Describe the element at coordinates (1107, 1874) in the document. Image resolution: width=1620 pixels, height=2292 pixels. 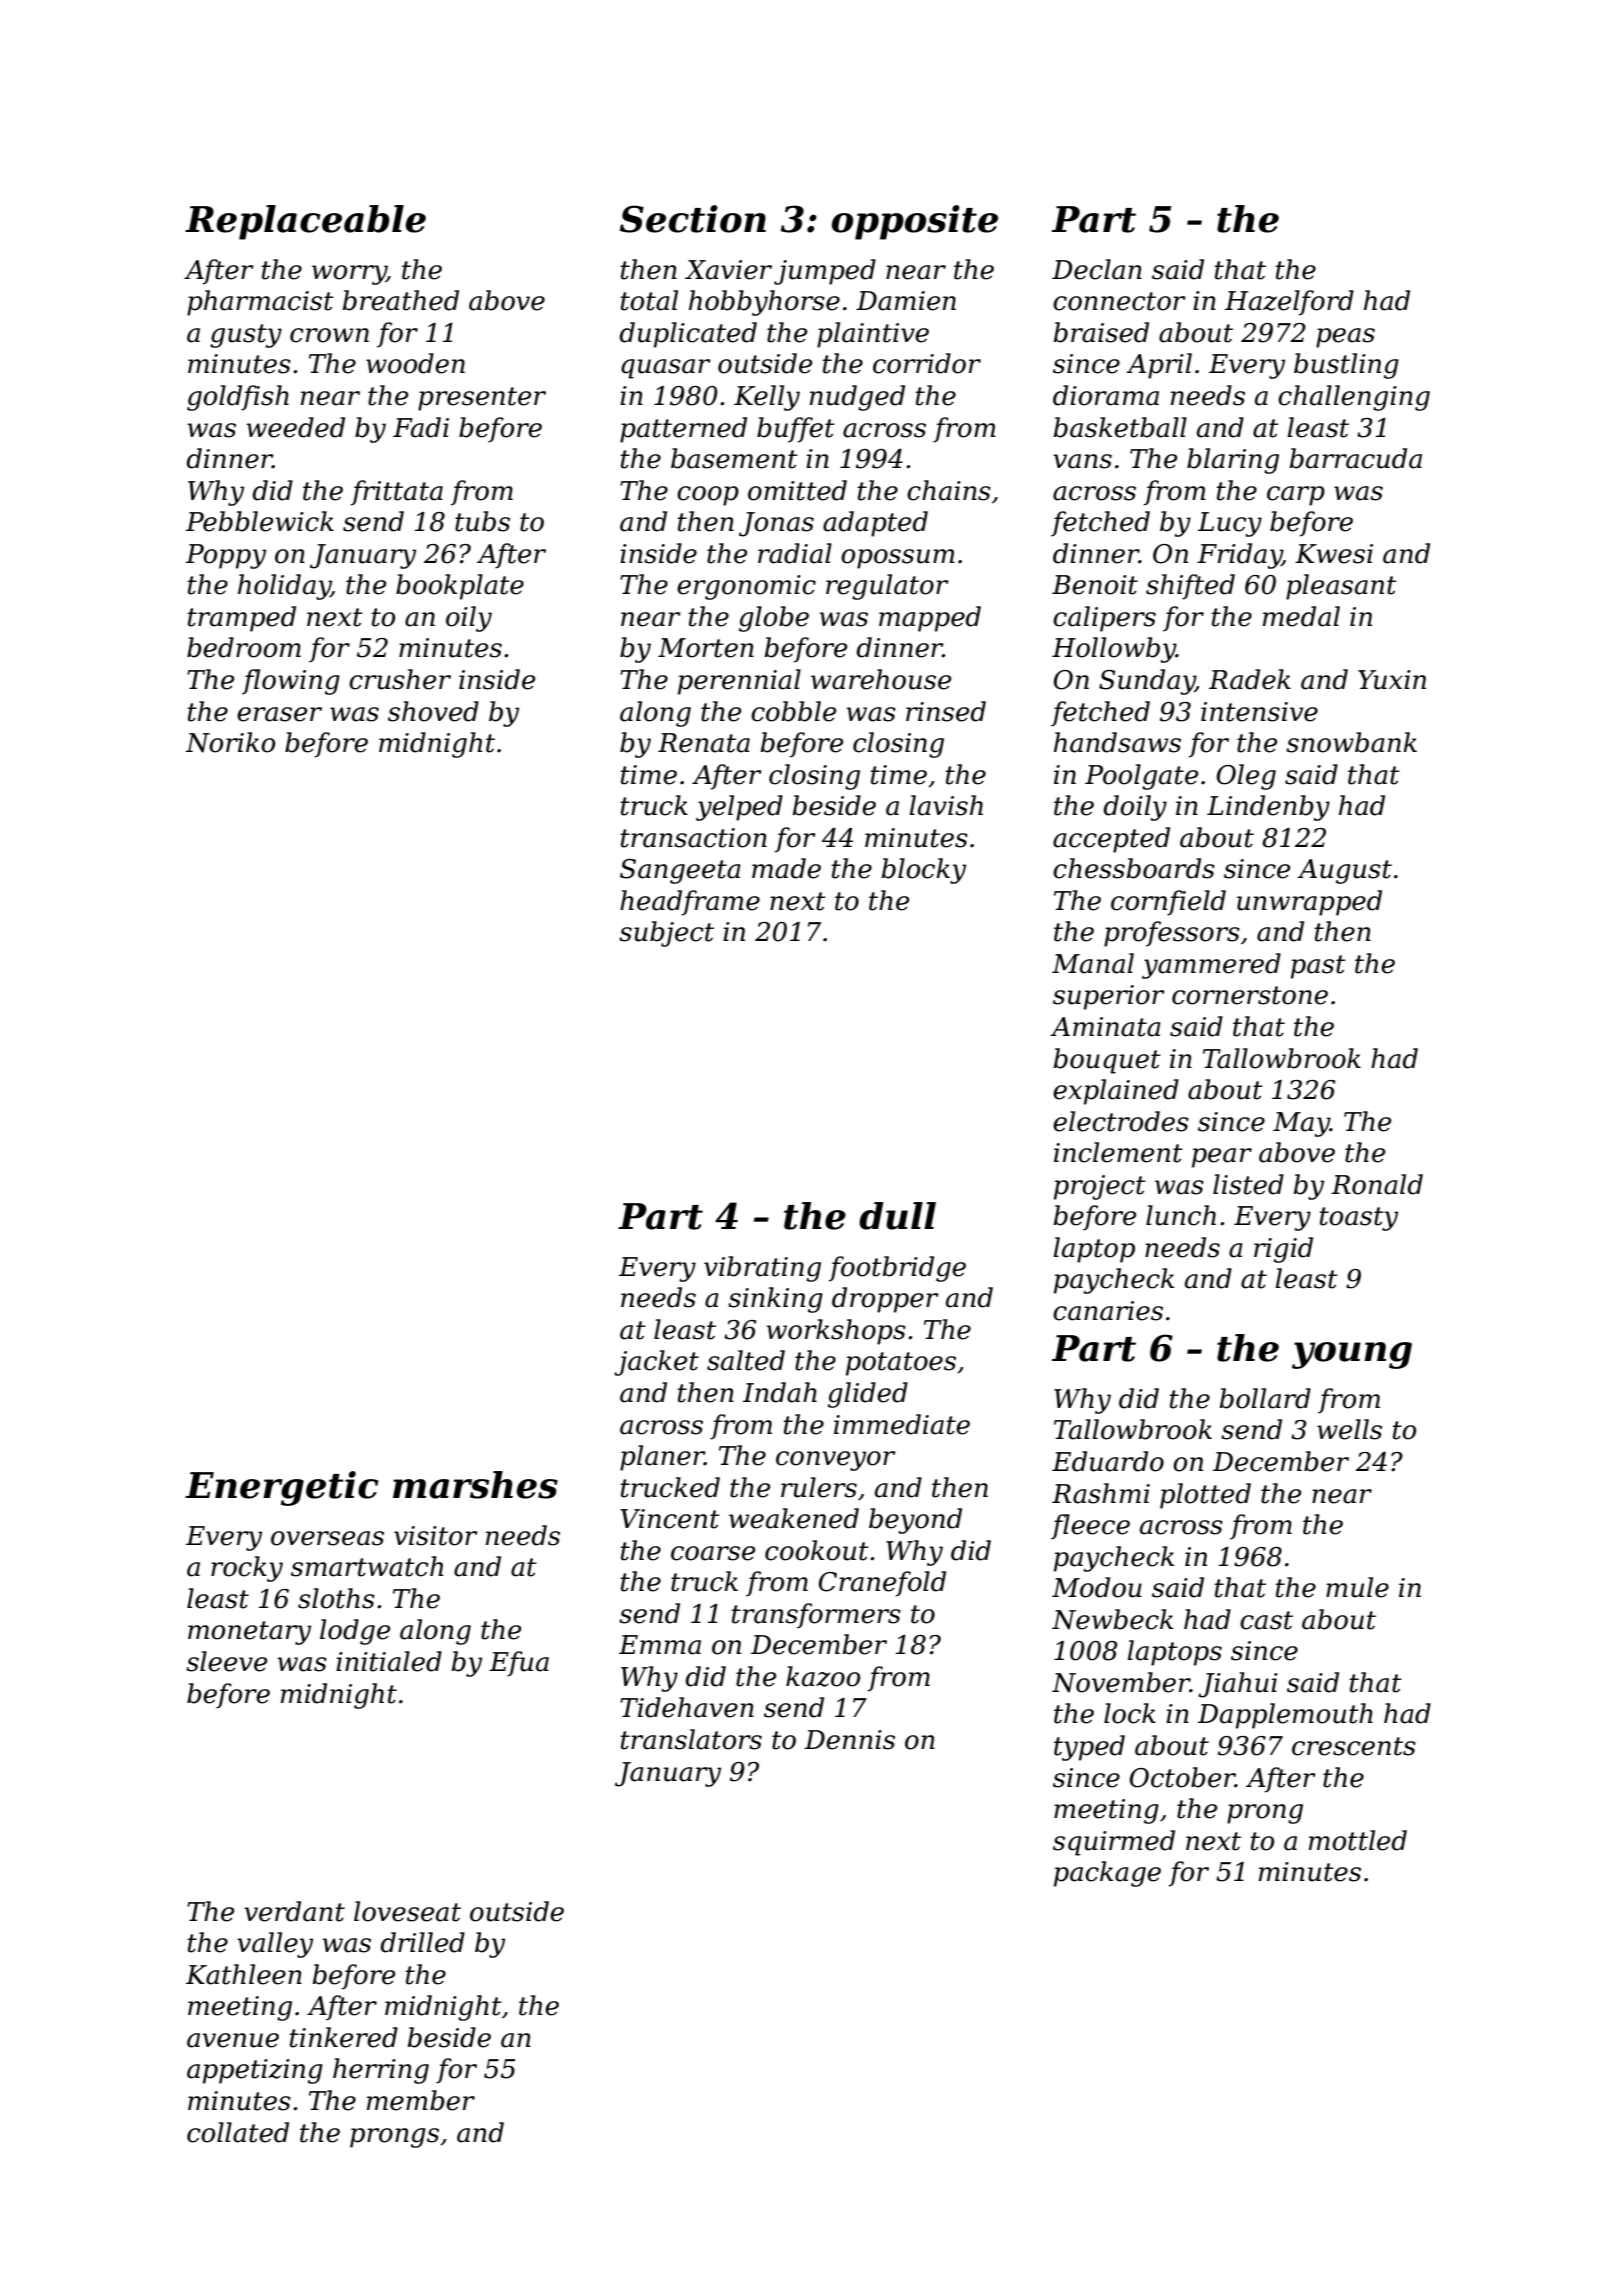
I see `package` at that location.
